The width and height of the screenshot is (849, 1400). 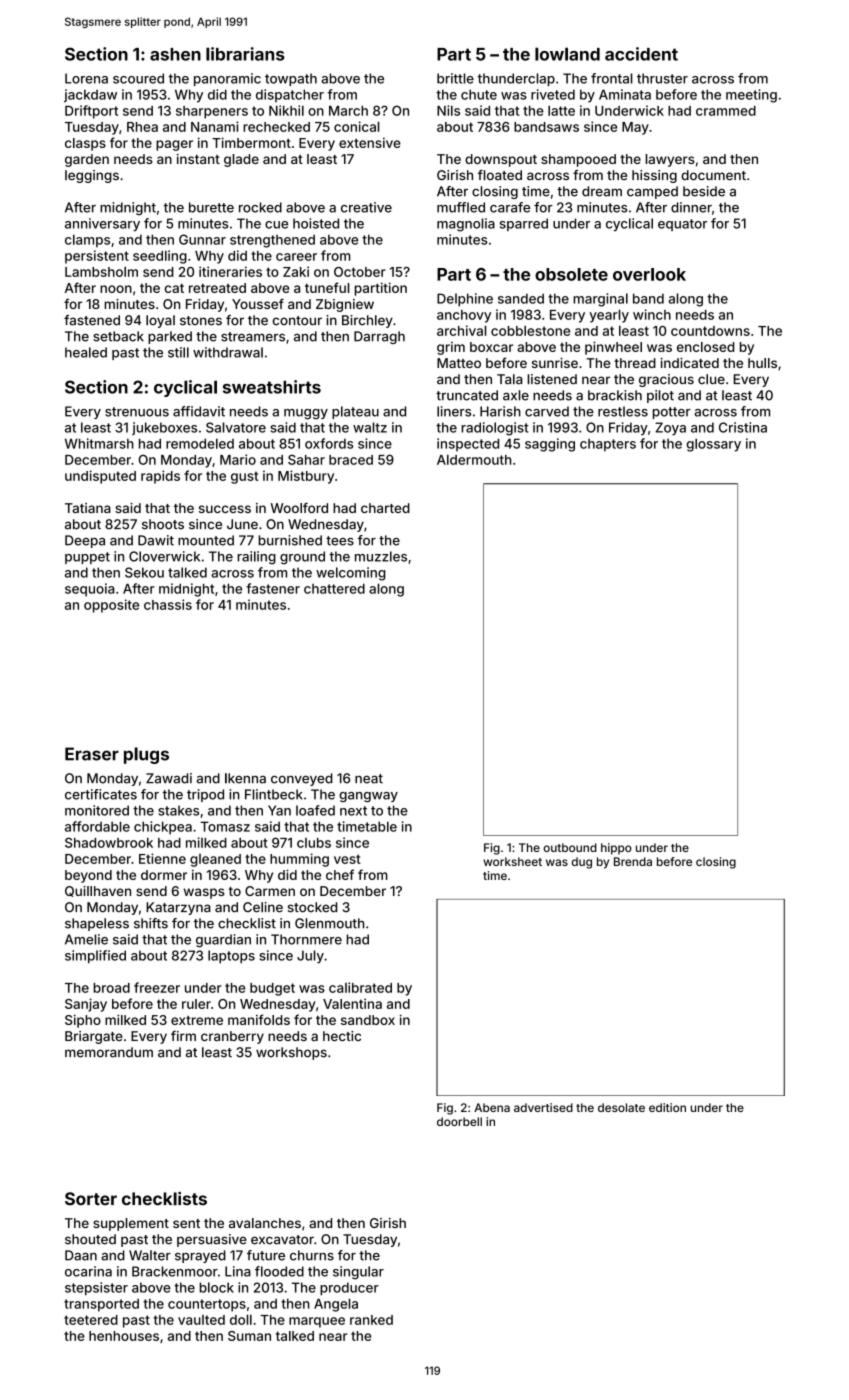 I want to click on chattered, so click(x=334, y=589).
